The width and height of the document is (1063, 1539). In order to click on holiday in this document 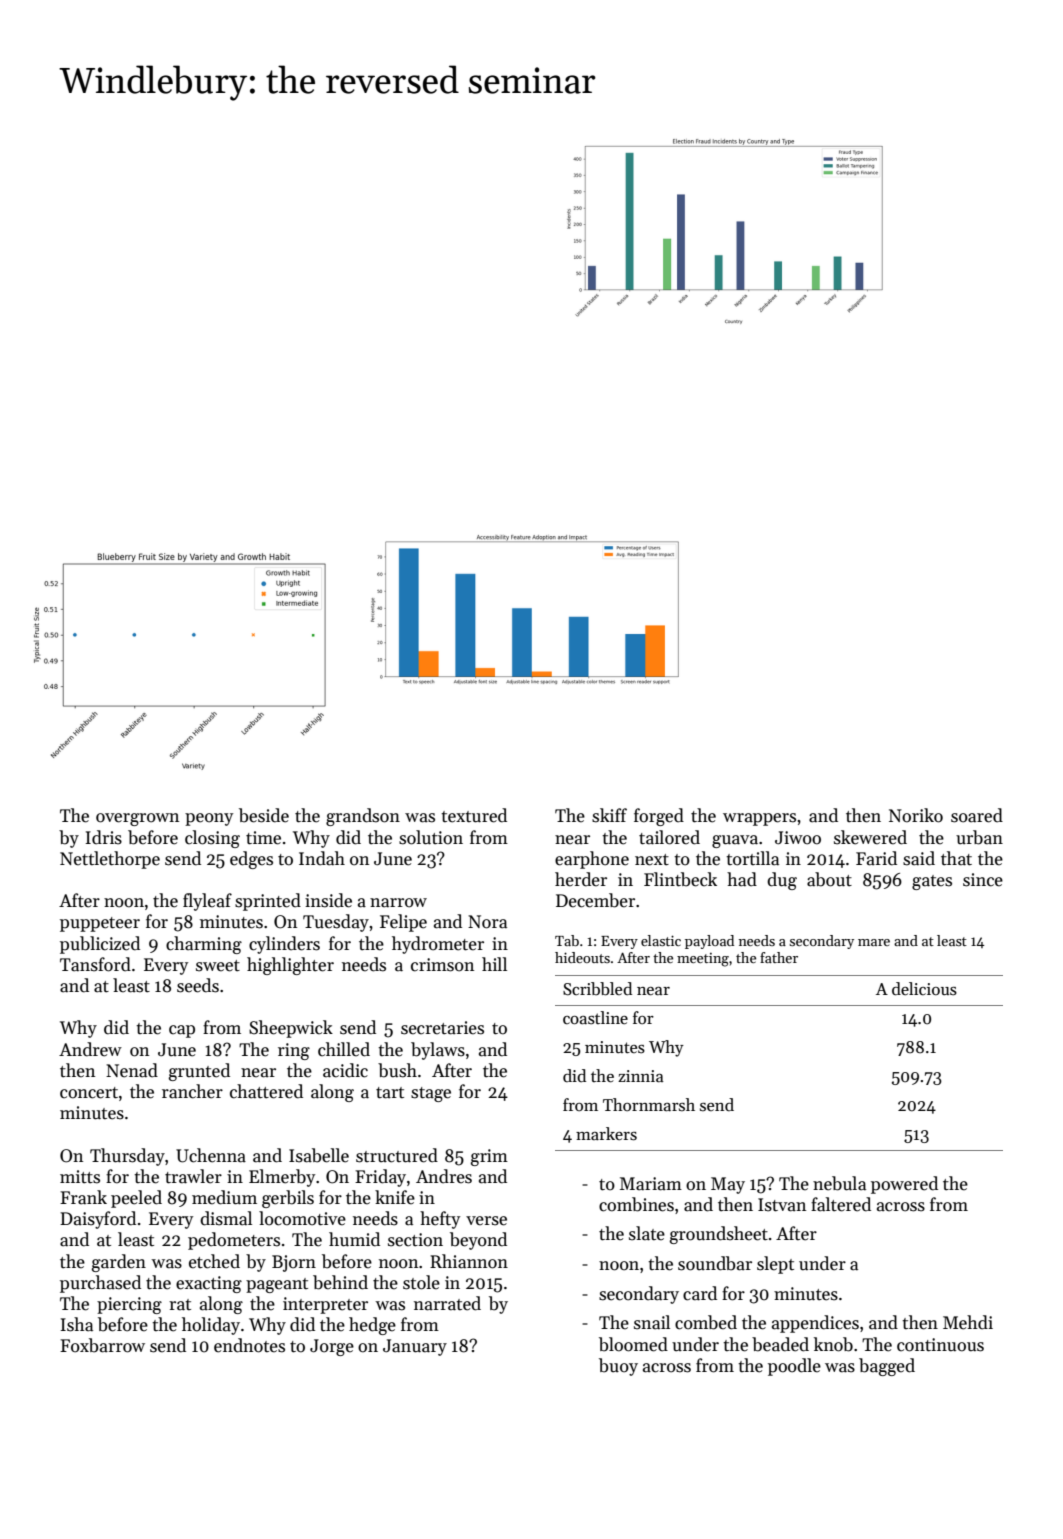, I will do `click(211, 1326)`.
